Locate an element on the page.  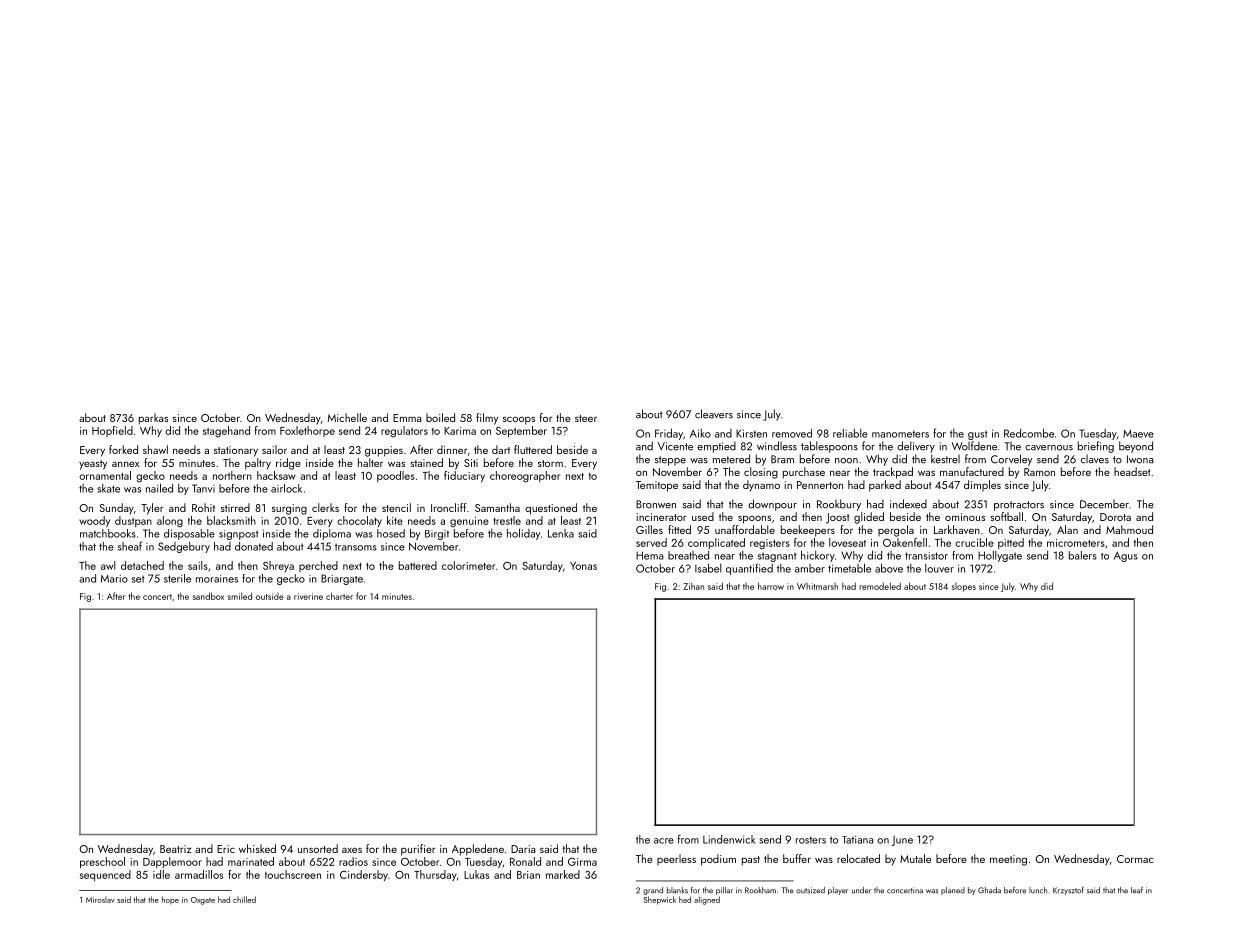
slopes is located at coordinates (964, 587).
